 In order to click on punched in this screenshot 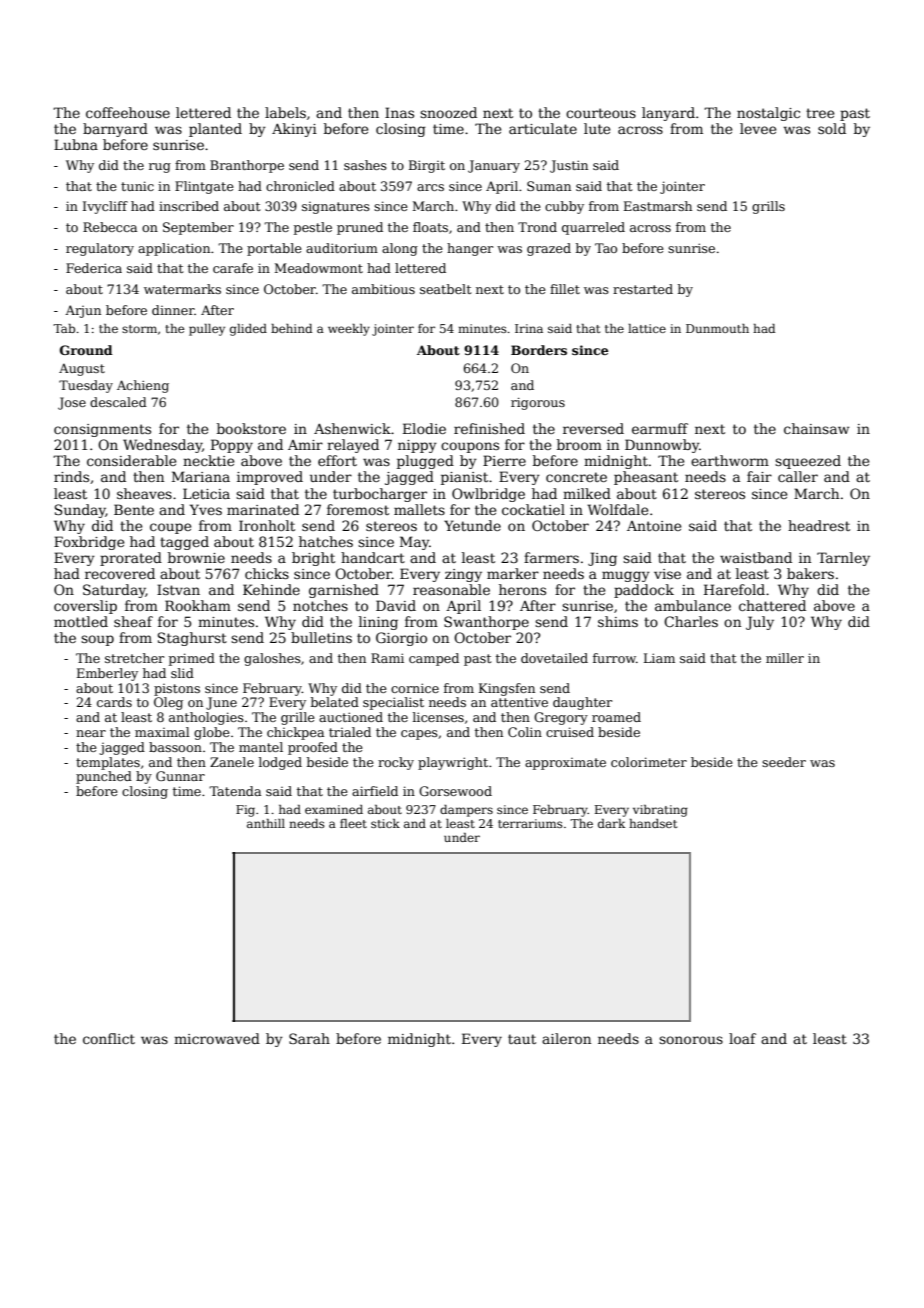, I will do `click(104, 777)`.
